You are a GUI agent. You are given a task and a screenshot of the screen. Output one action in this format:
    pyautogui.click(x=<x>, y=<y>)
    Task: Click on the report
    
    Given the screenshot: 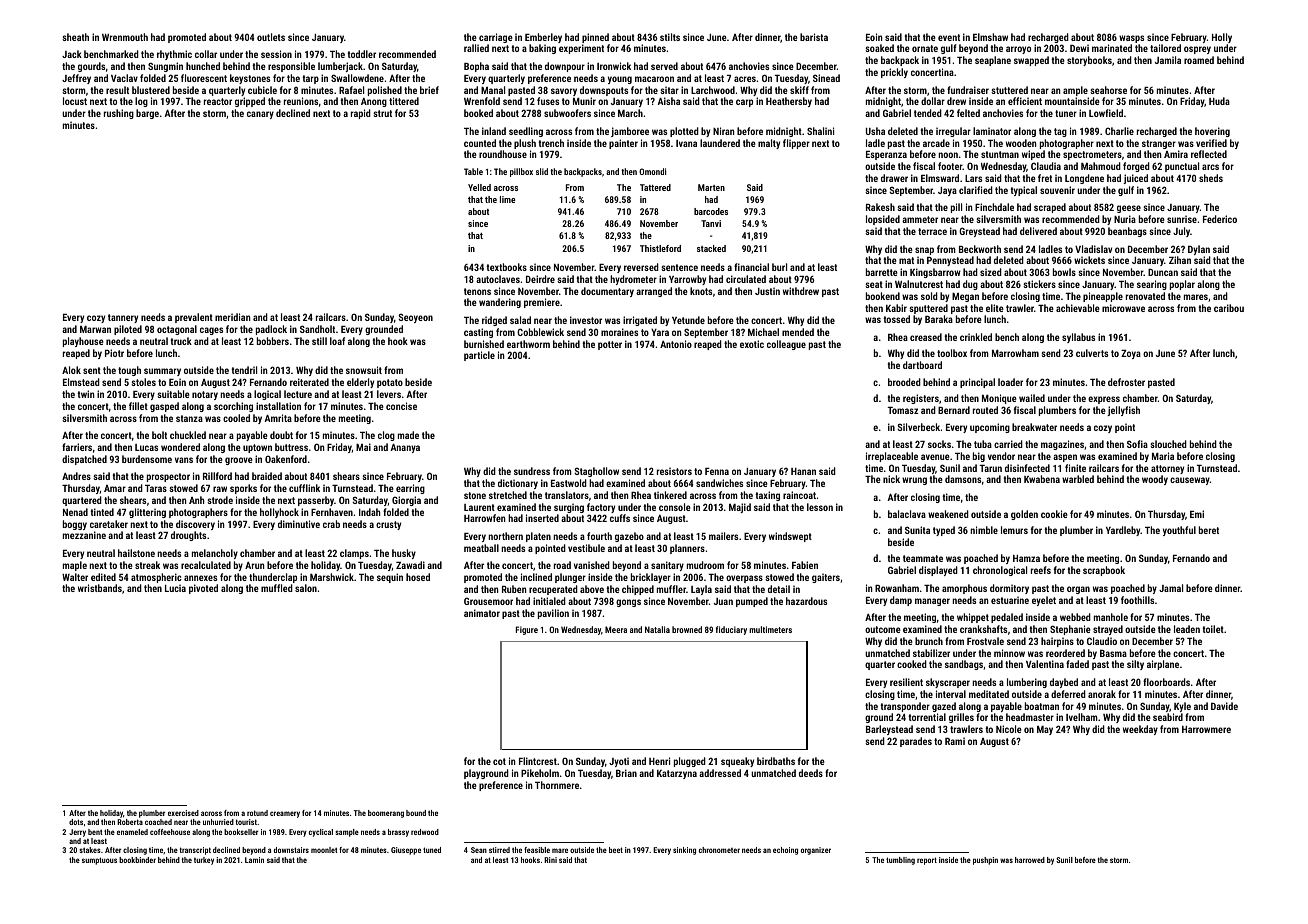 What is the action you would take?
    pyautogui.click(x=927, y=861)
